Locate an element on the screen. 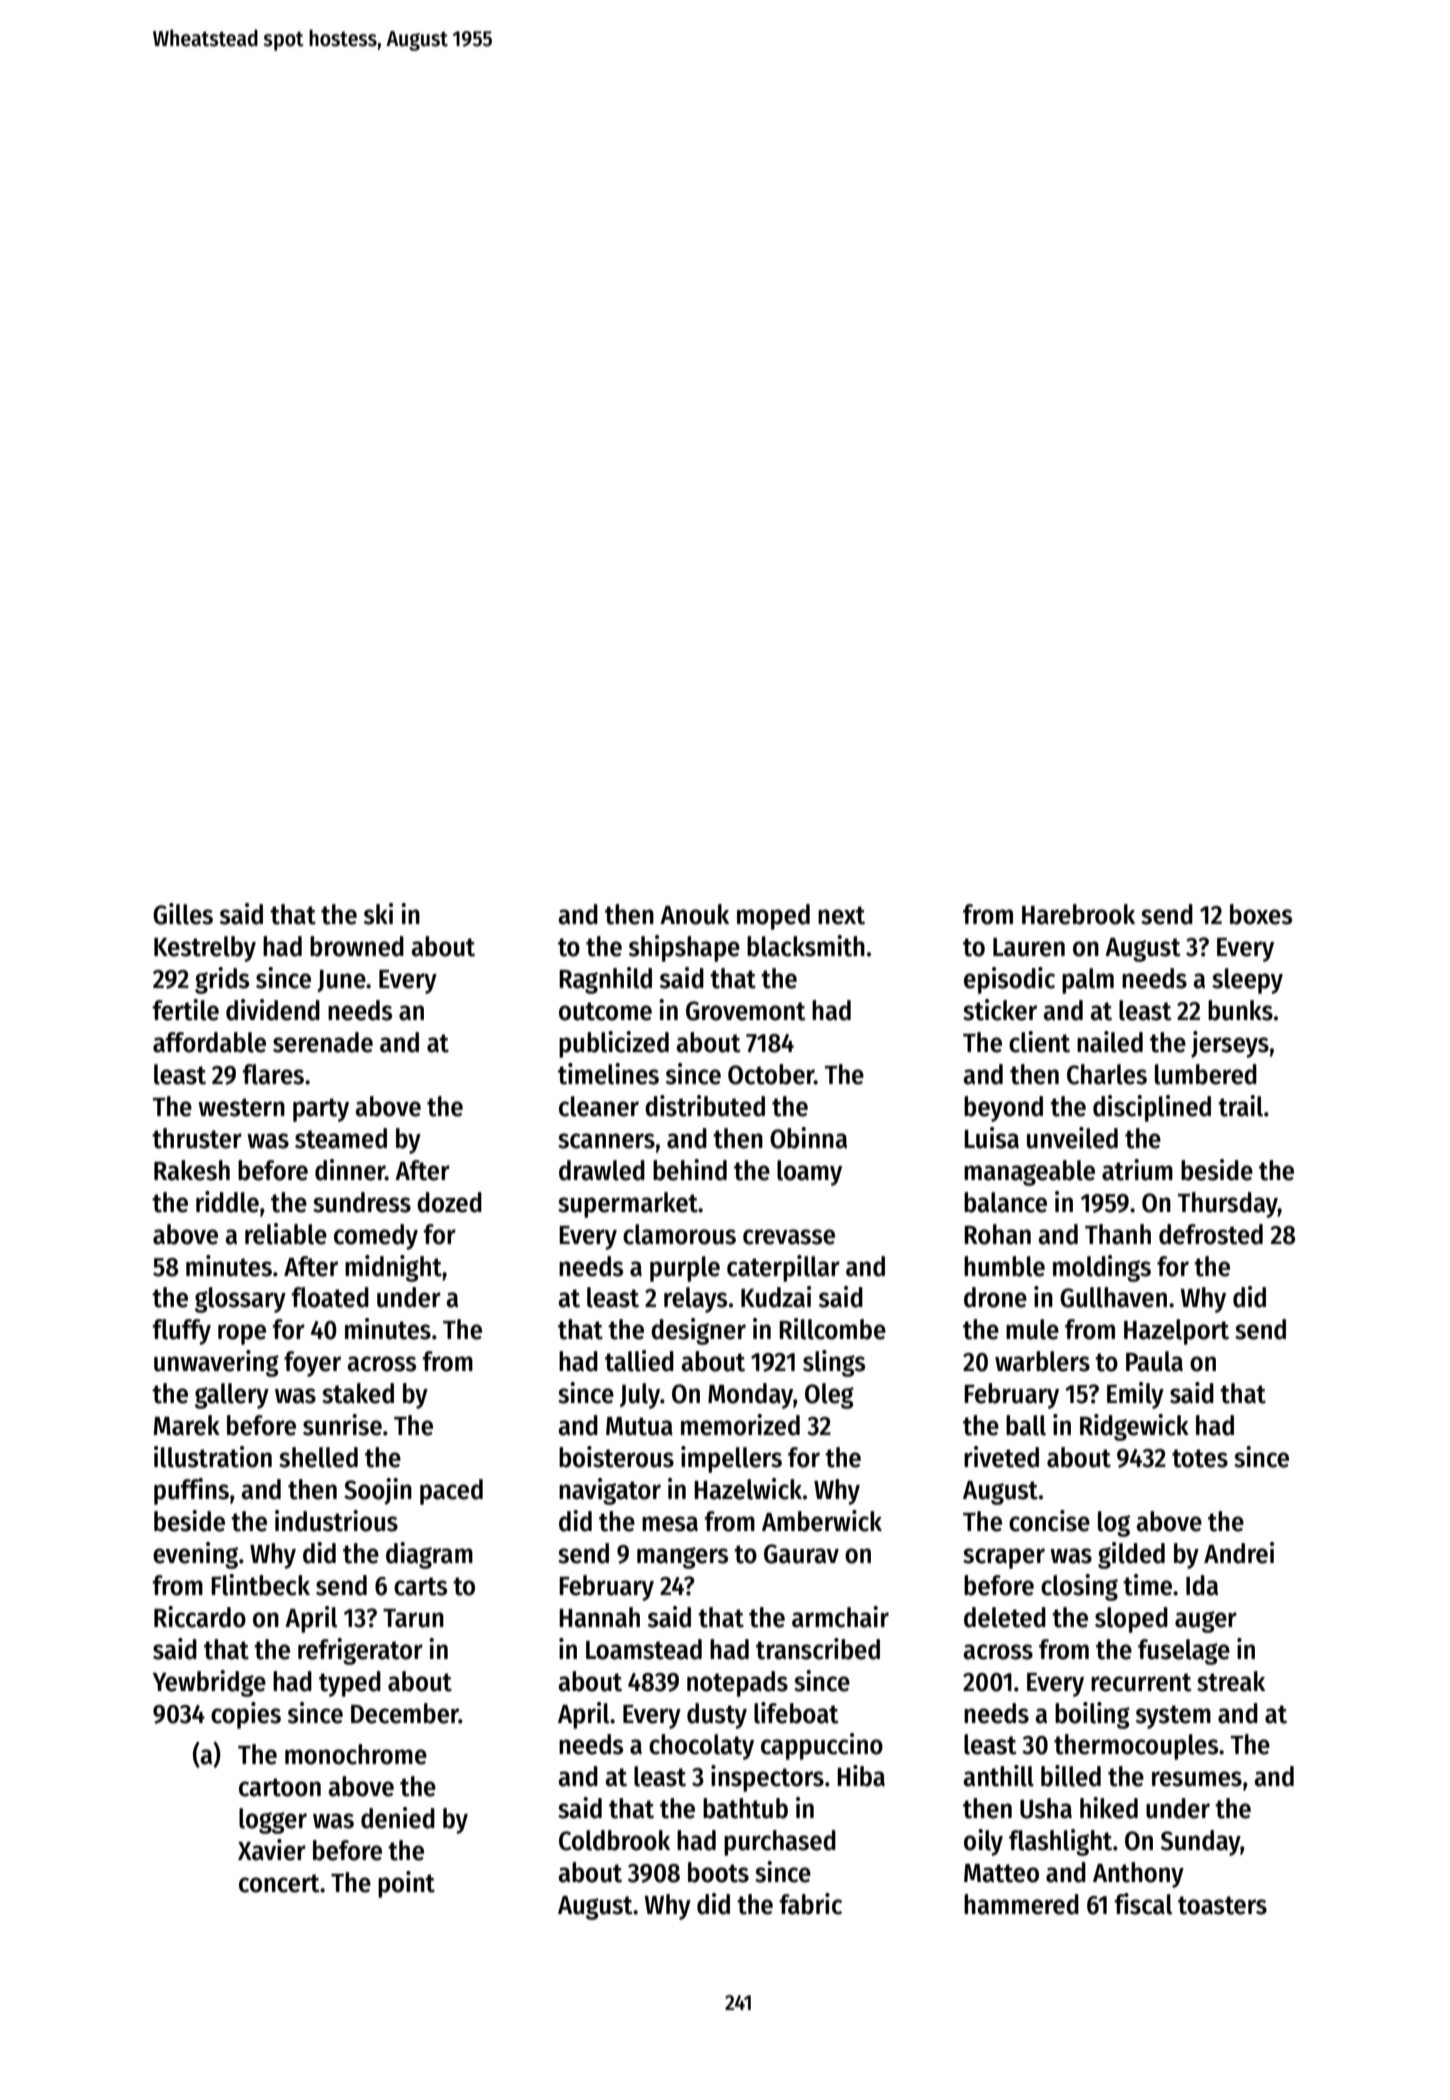 Image resolution: width=1450 pixels, height=2100 pixels. copies is located at coordinates (246, 1715).
